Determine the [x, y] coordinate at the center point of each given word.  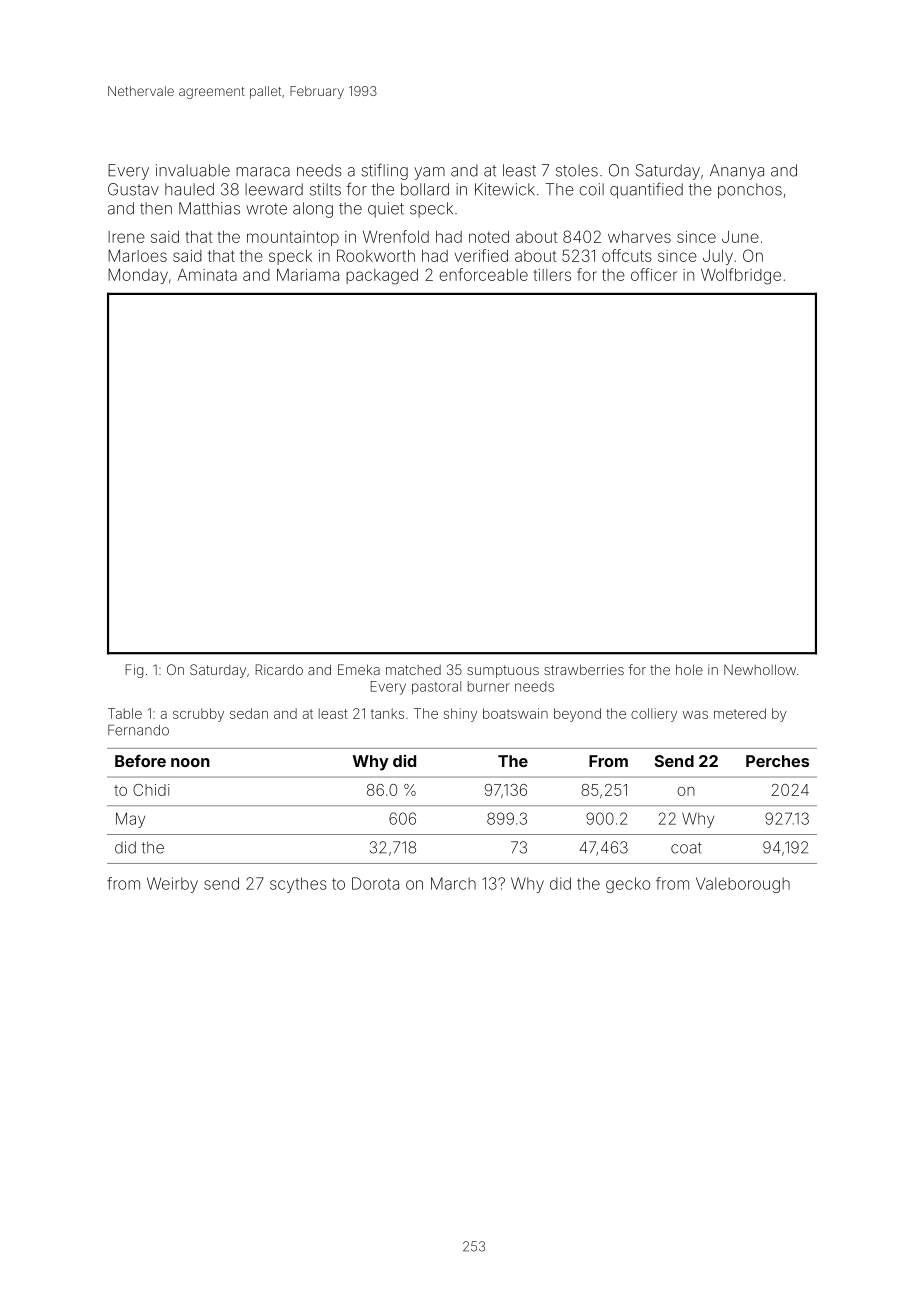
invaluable [193, 170]
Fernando [138, 730]
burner [488, 686]
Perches [777, 761]
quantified [646, 190]
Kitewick [505, 189]
